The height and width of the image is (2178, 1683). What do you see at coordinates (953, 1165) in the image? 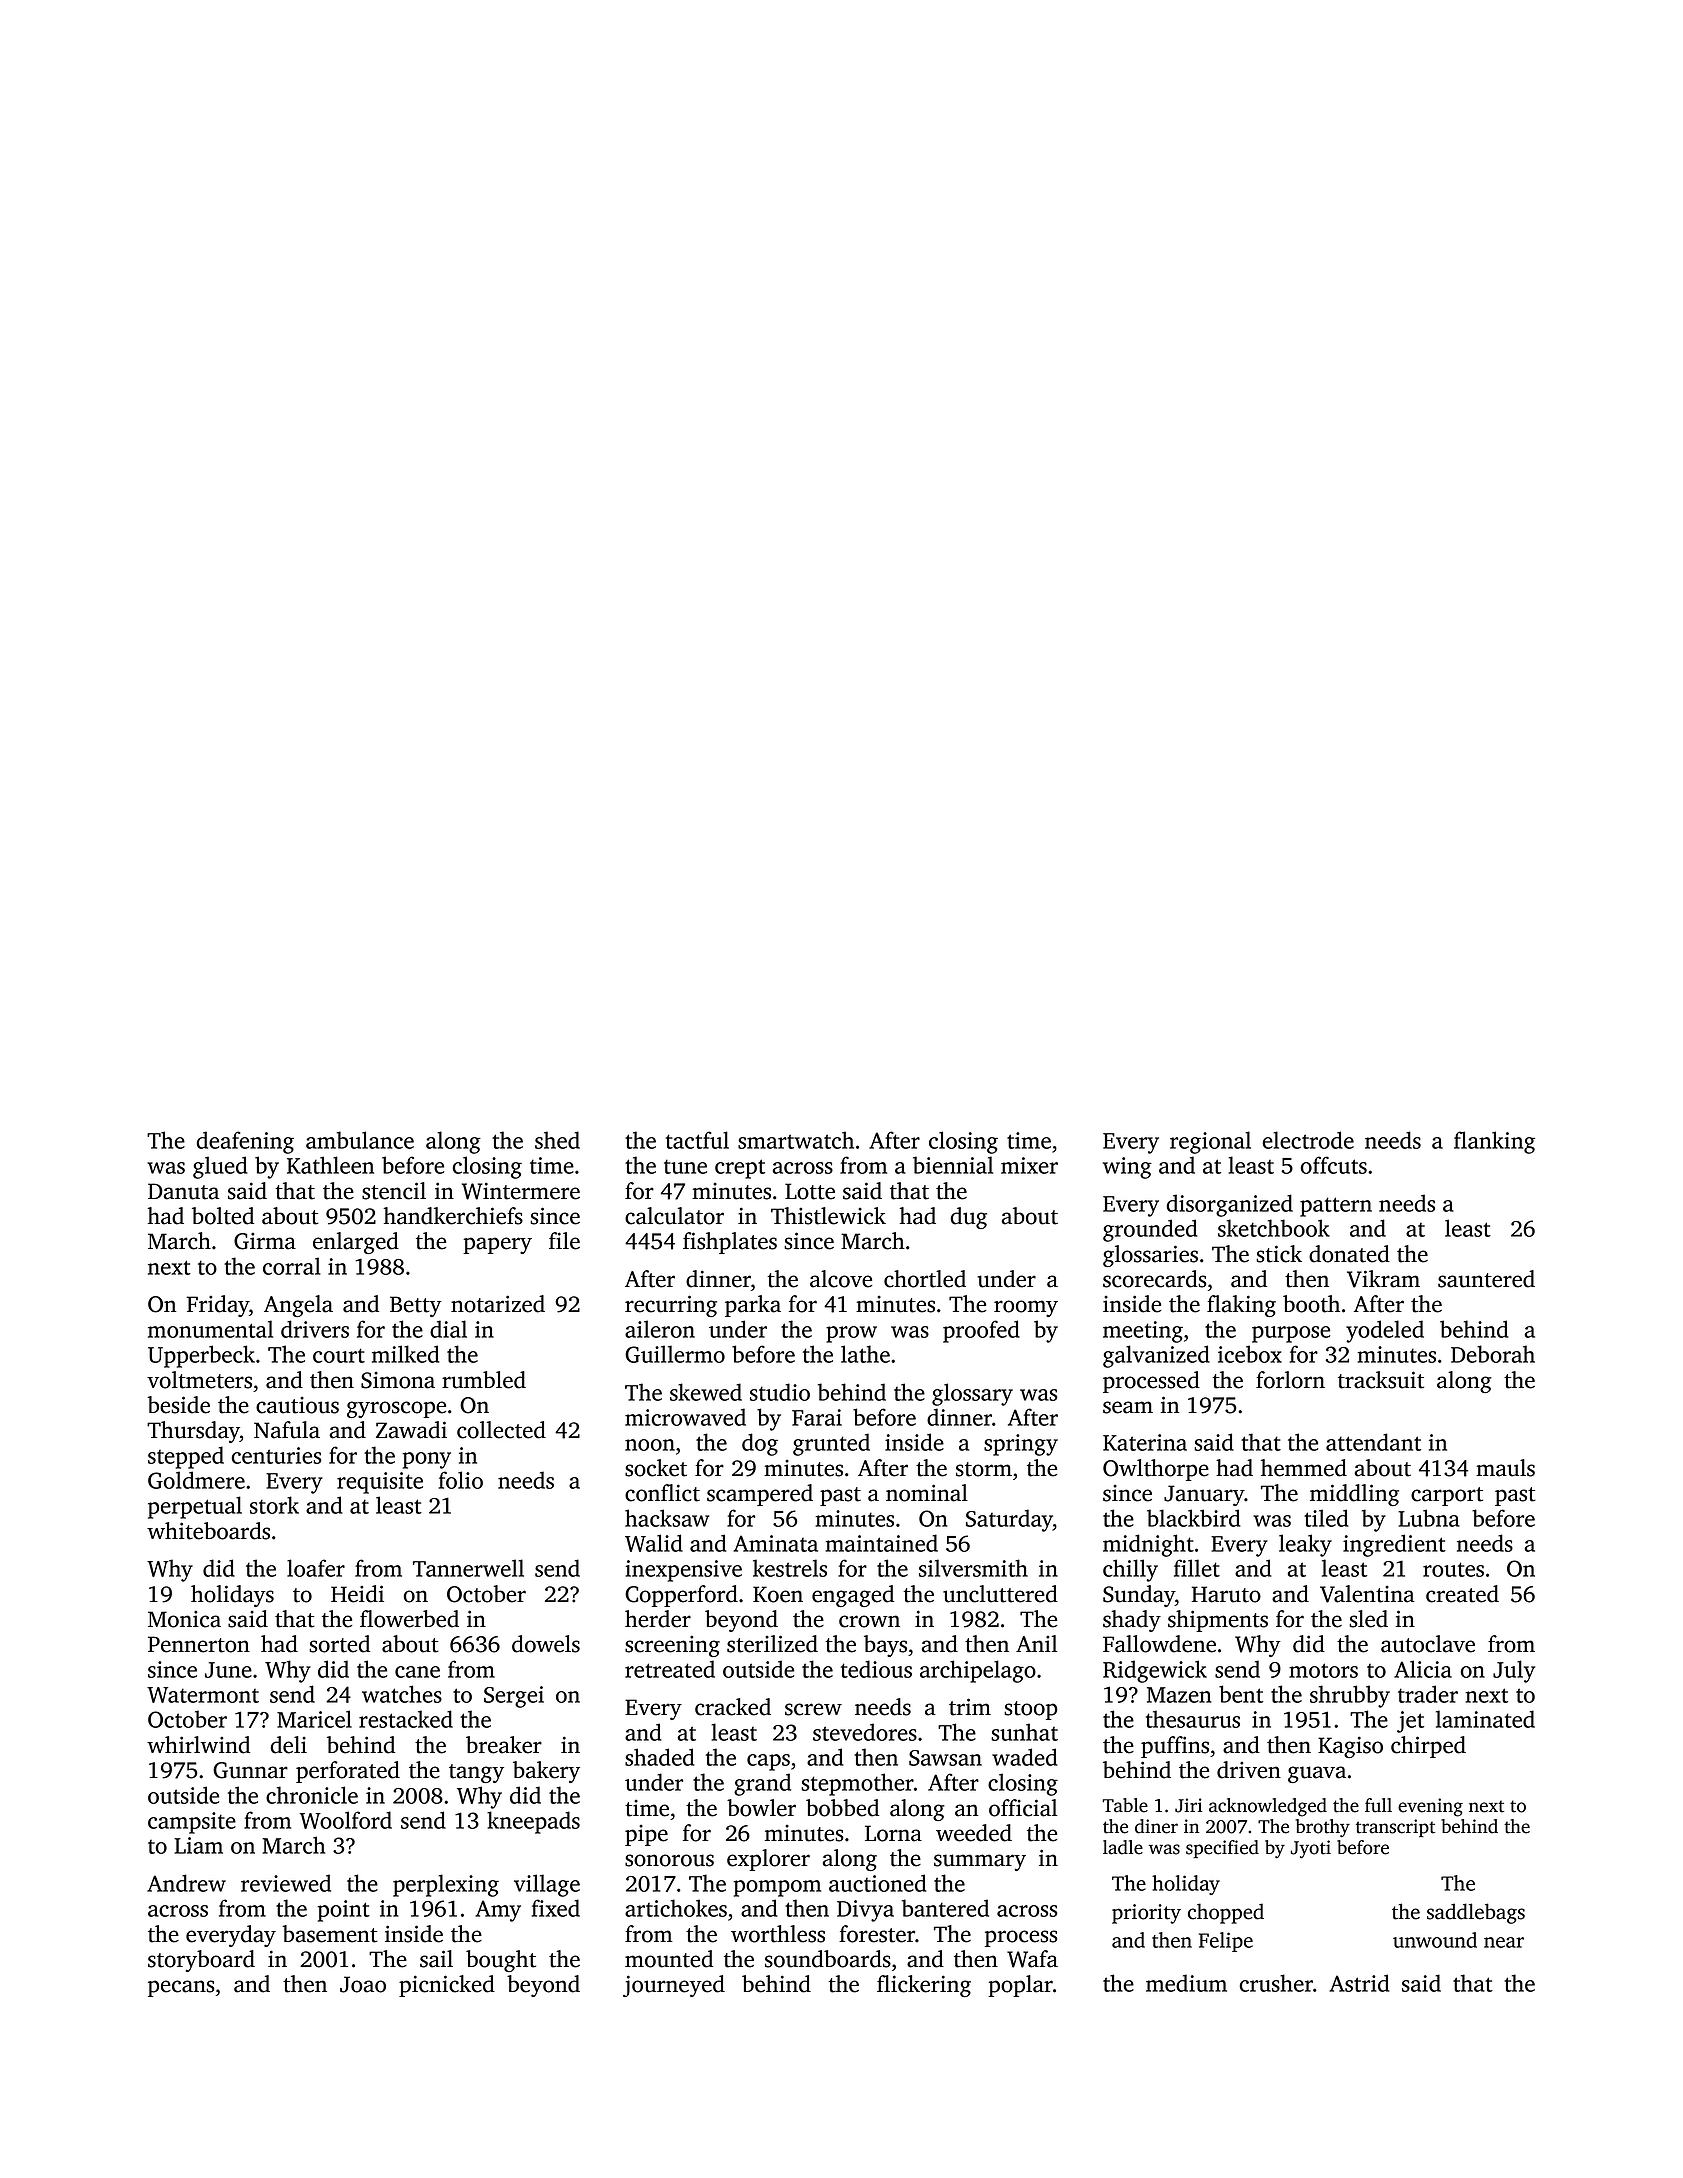
I see `biennial` at bounding box center [953, 1165].
